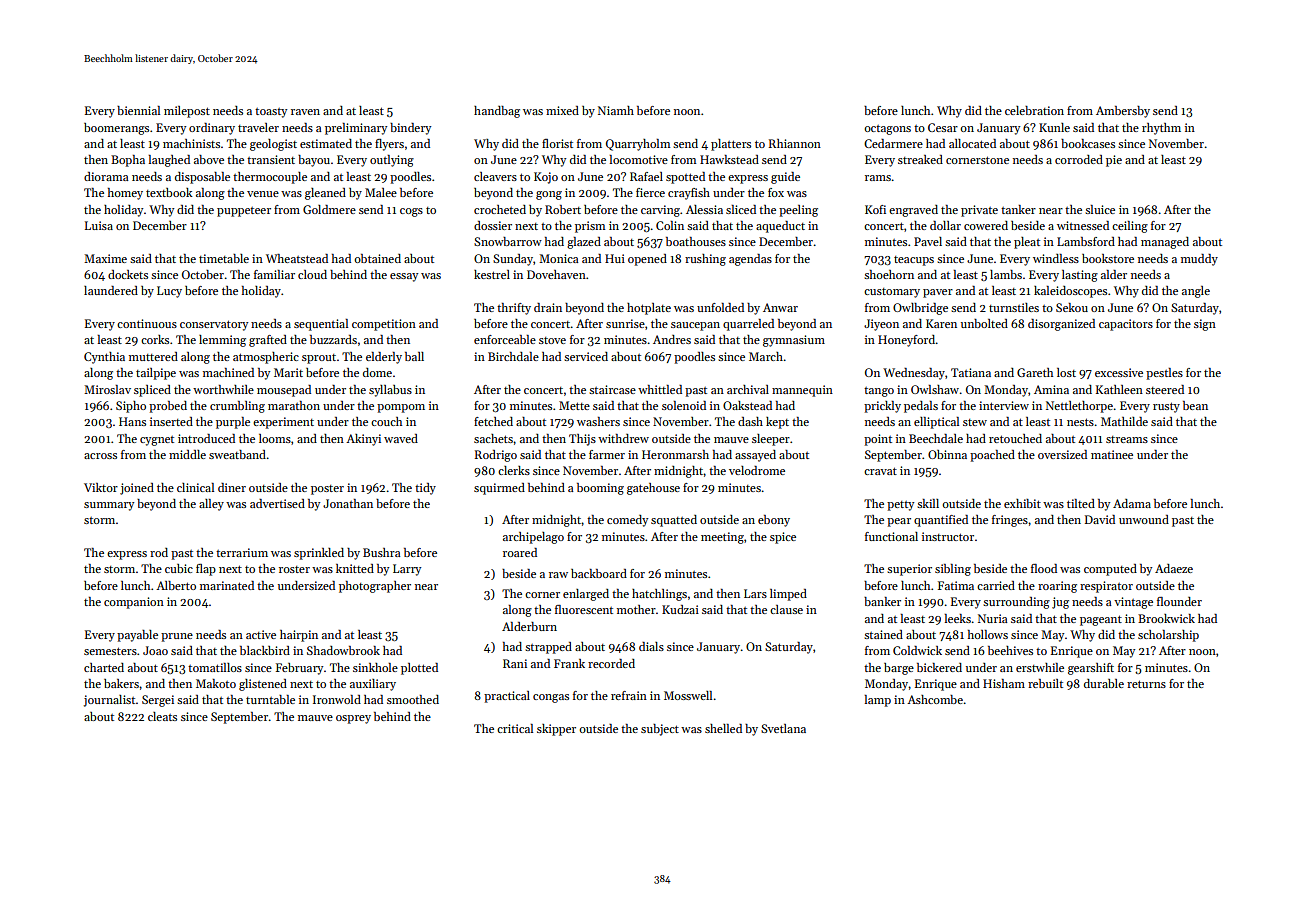 The height and width of the document is (924, 1308). Describe the element at coordinates (507, 697) in the document. I see `practical` at that location.
